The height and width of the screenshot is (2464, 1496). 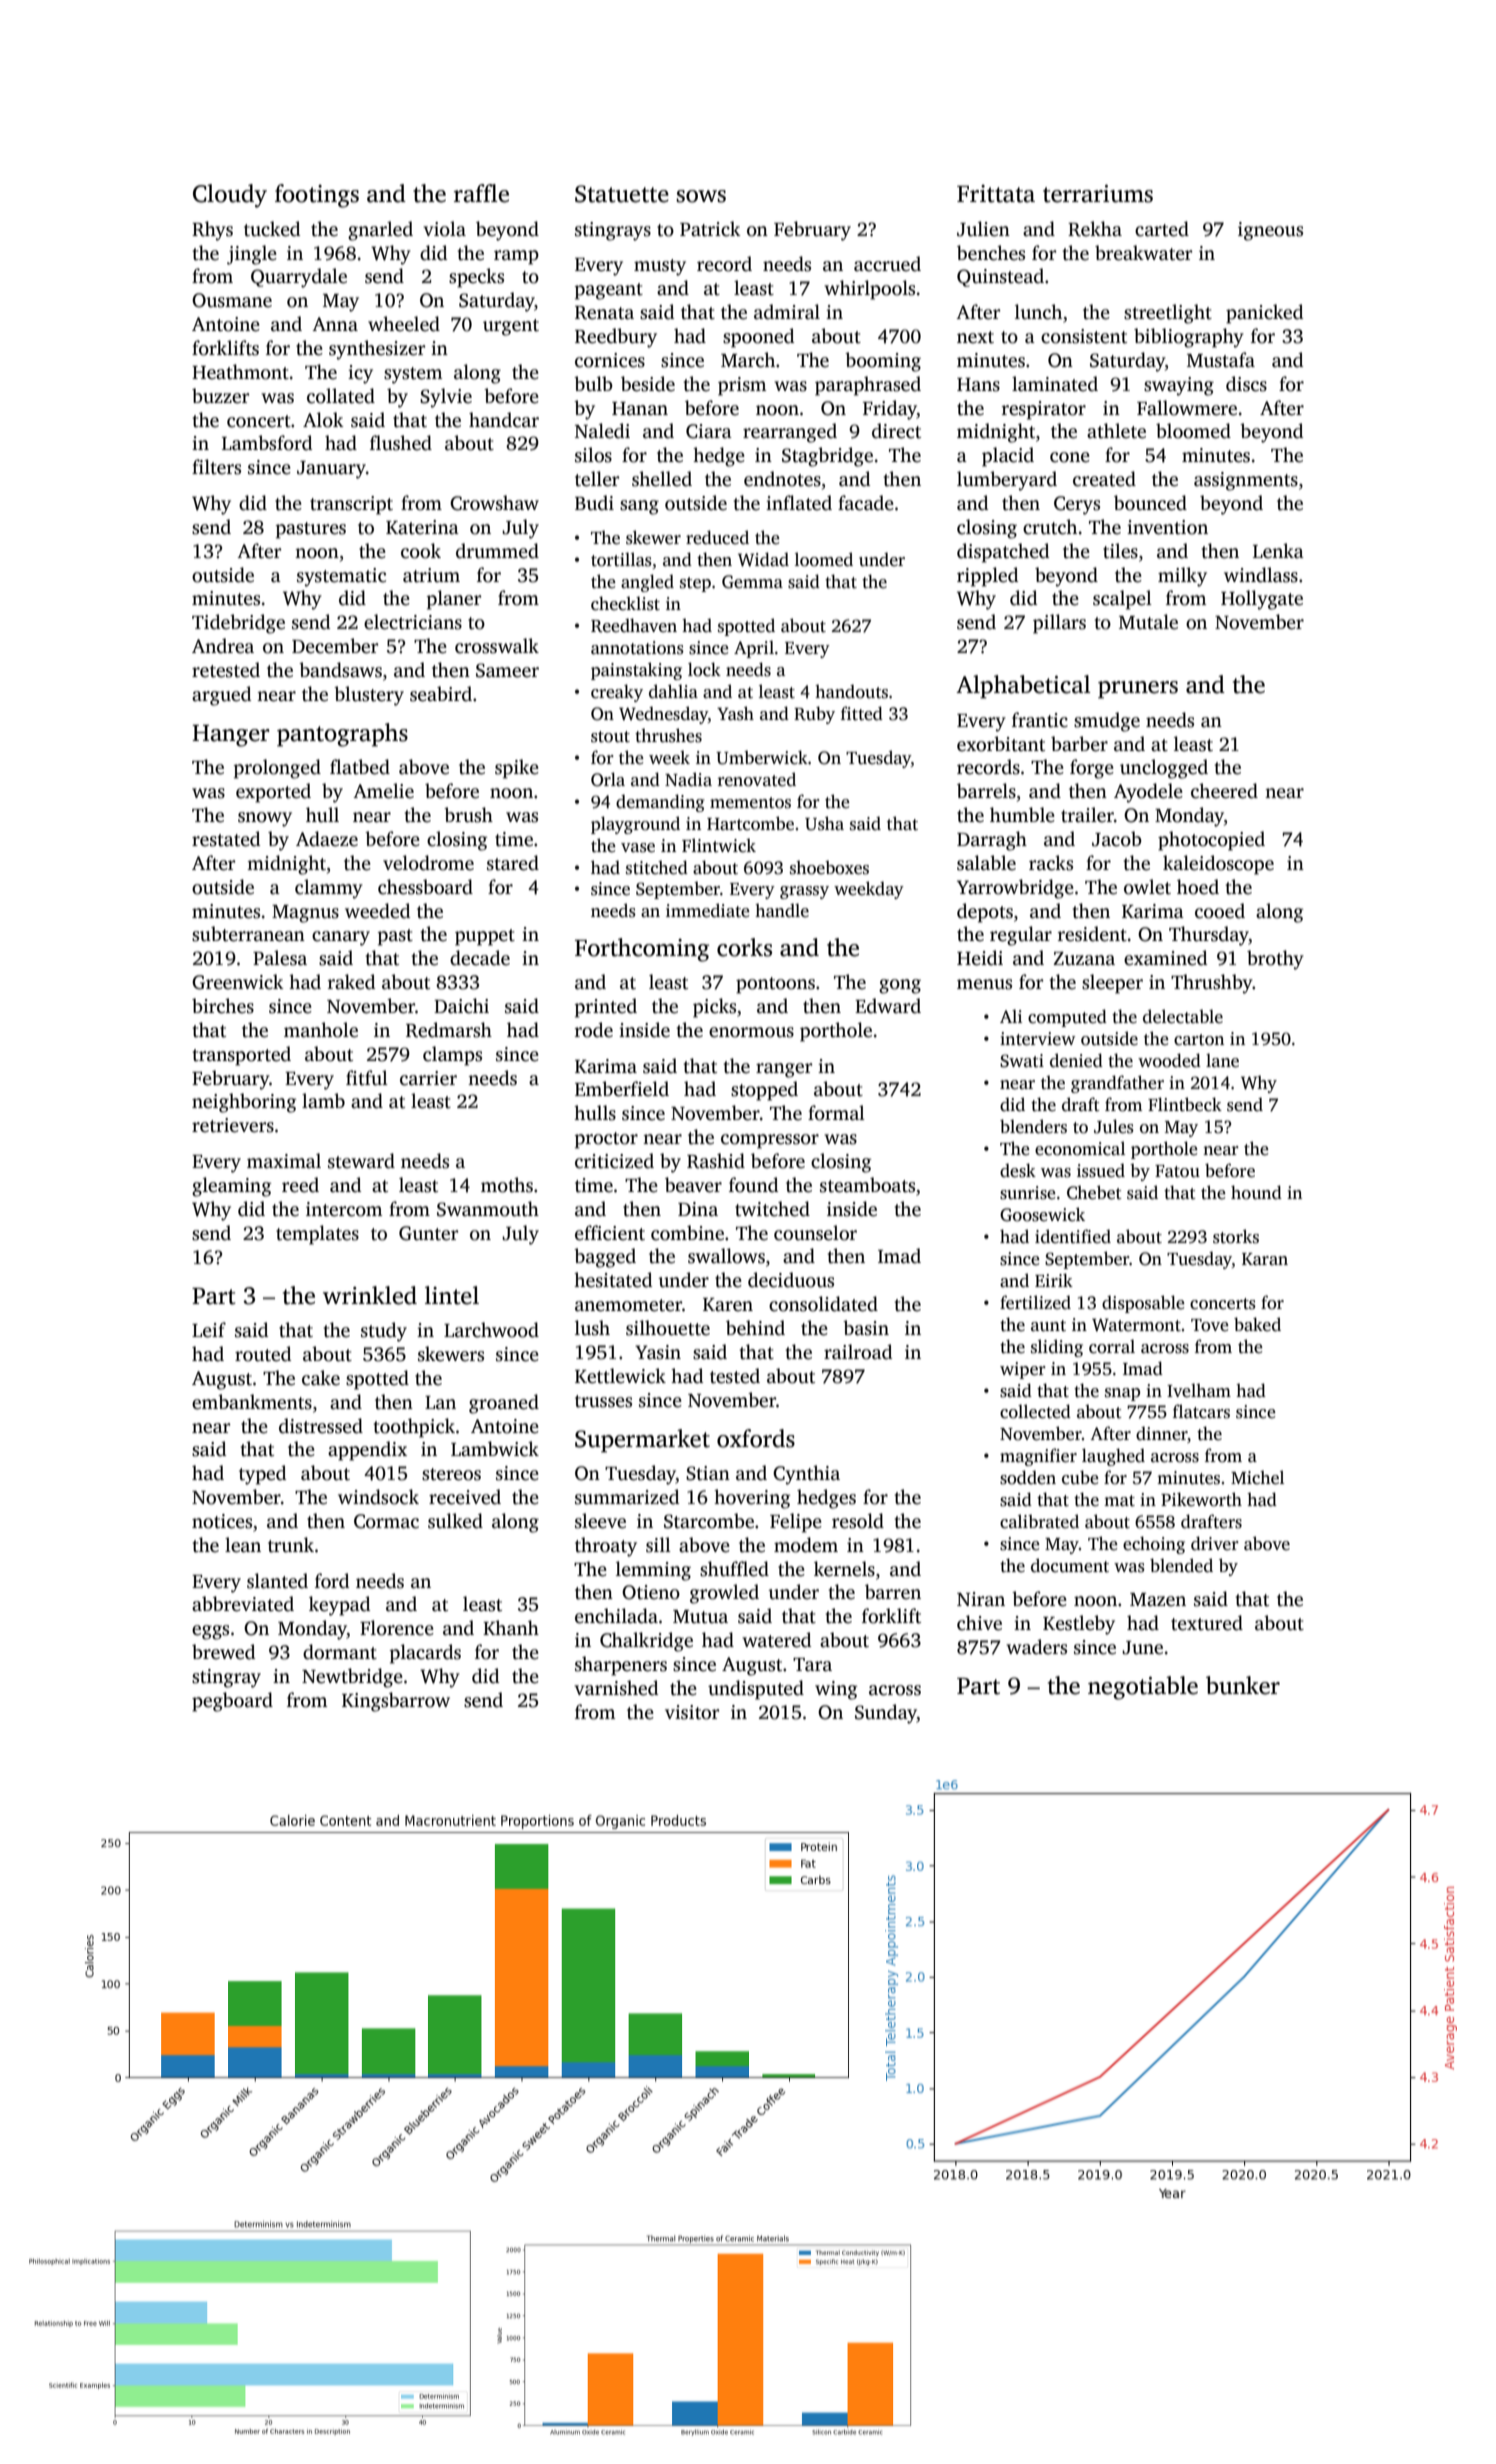 What do you see at coordinates (687, 1233) in the screenshot?
I see `combine` at bounding box center [687, 1233].
